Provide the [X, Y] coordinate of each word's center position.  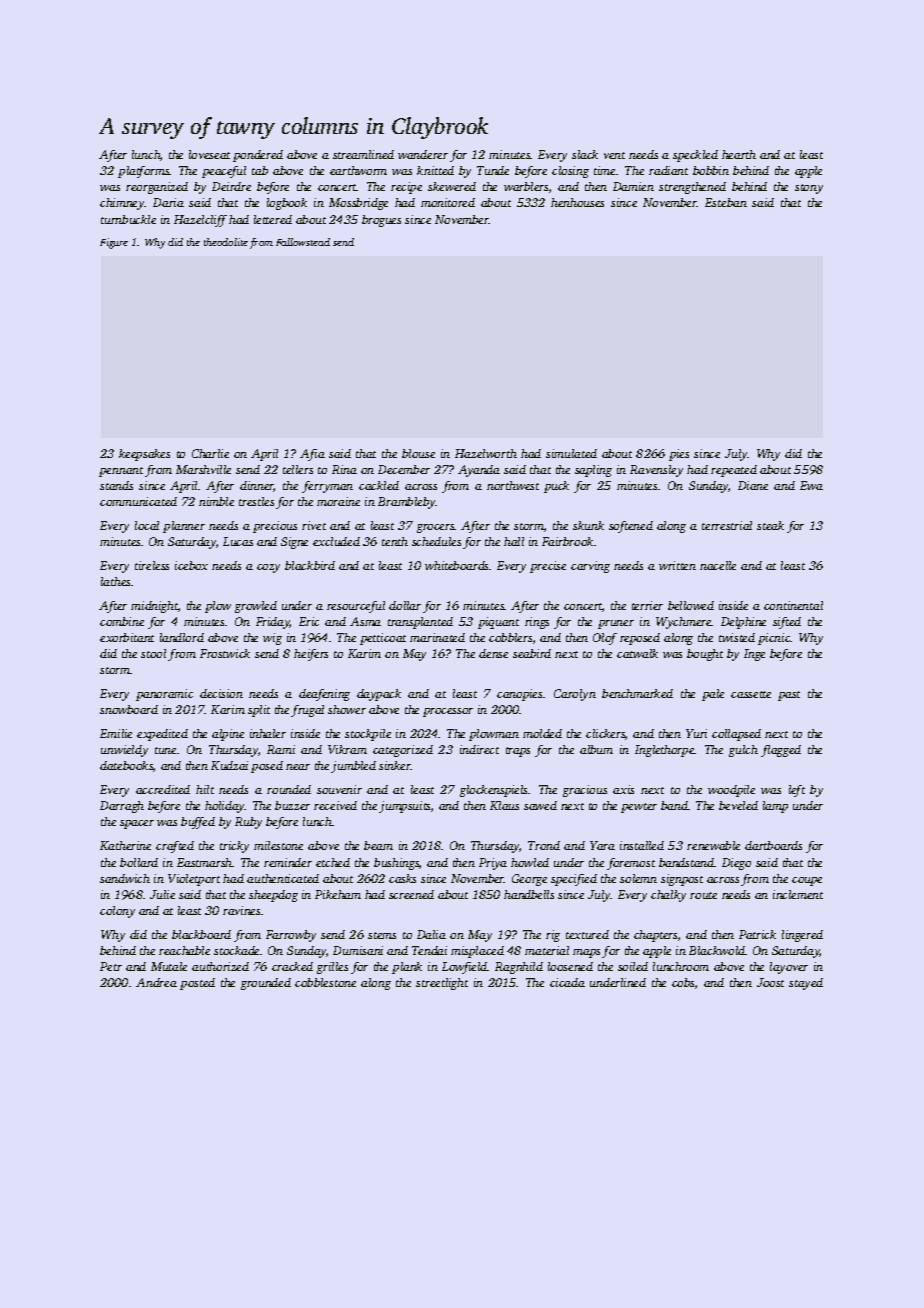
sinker [395, 765]
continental [793, 605]
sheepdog [273, 896]
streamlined [363, 154]
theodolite [226, 242]
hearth [739, 154]
